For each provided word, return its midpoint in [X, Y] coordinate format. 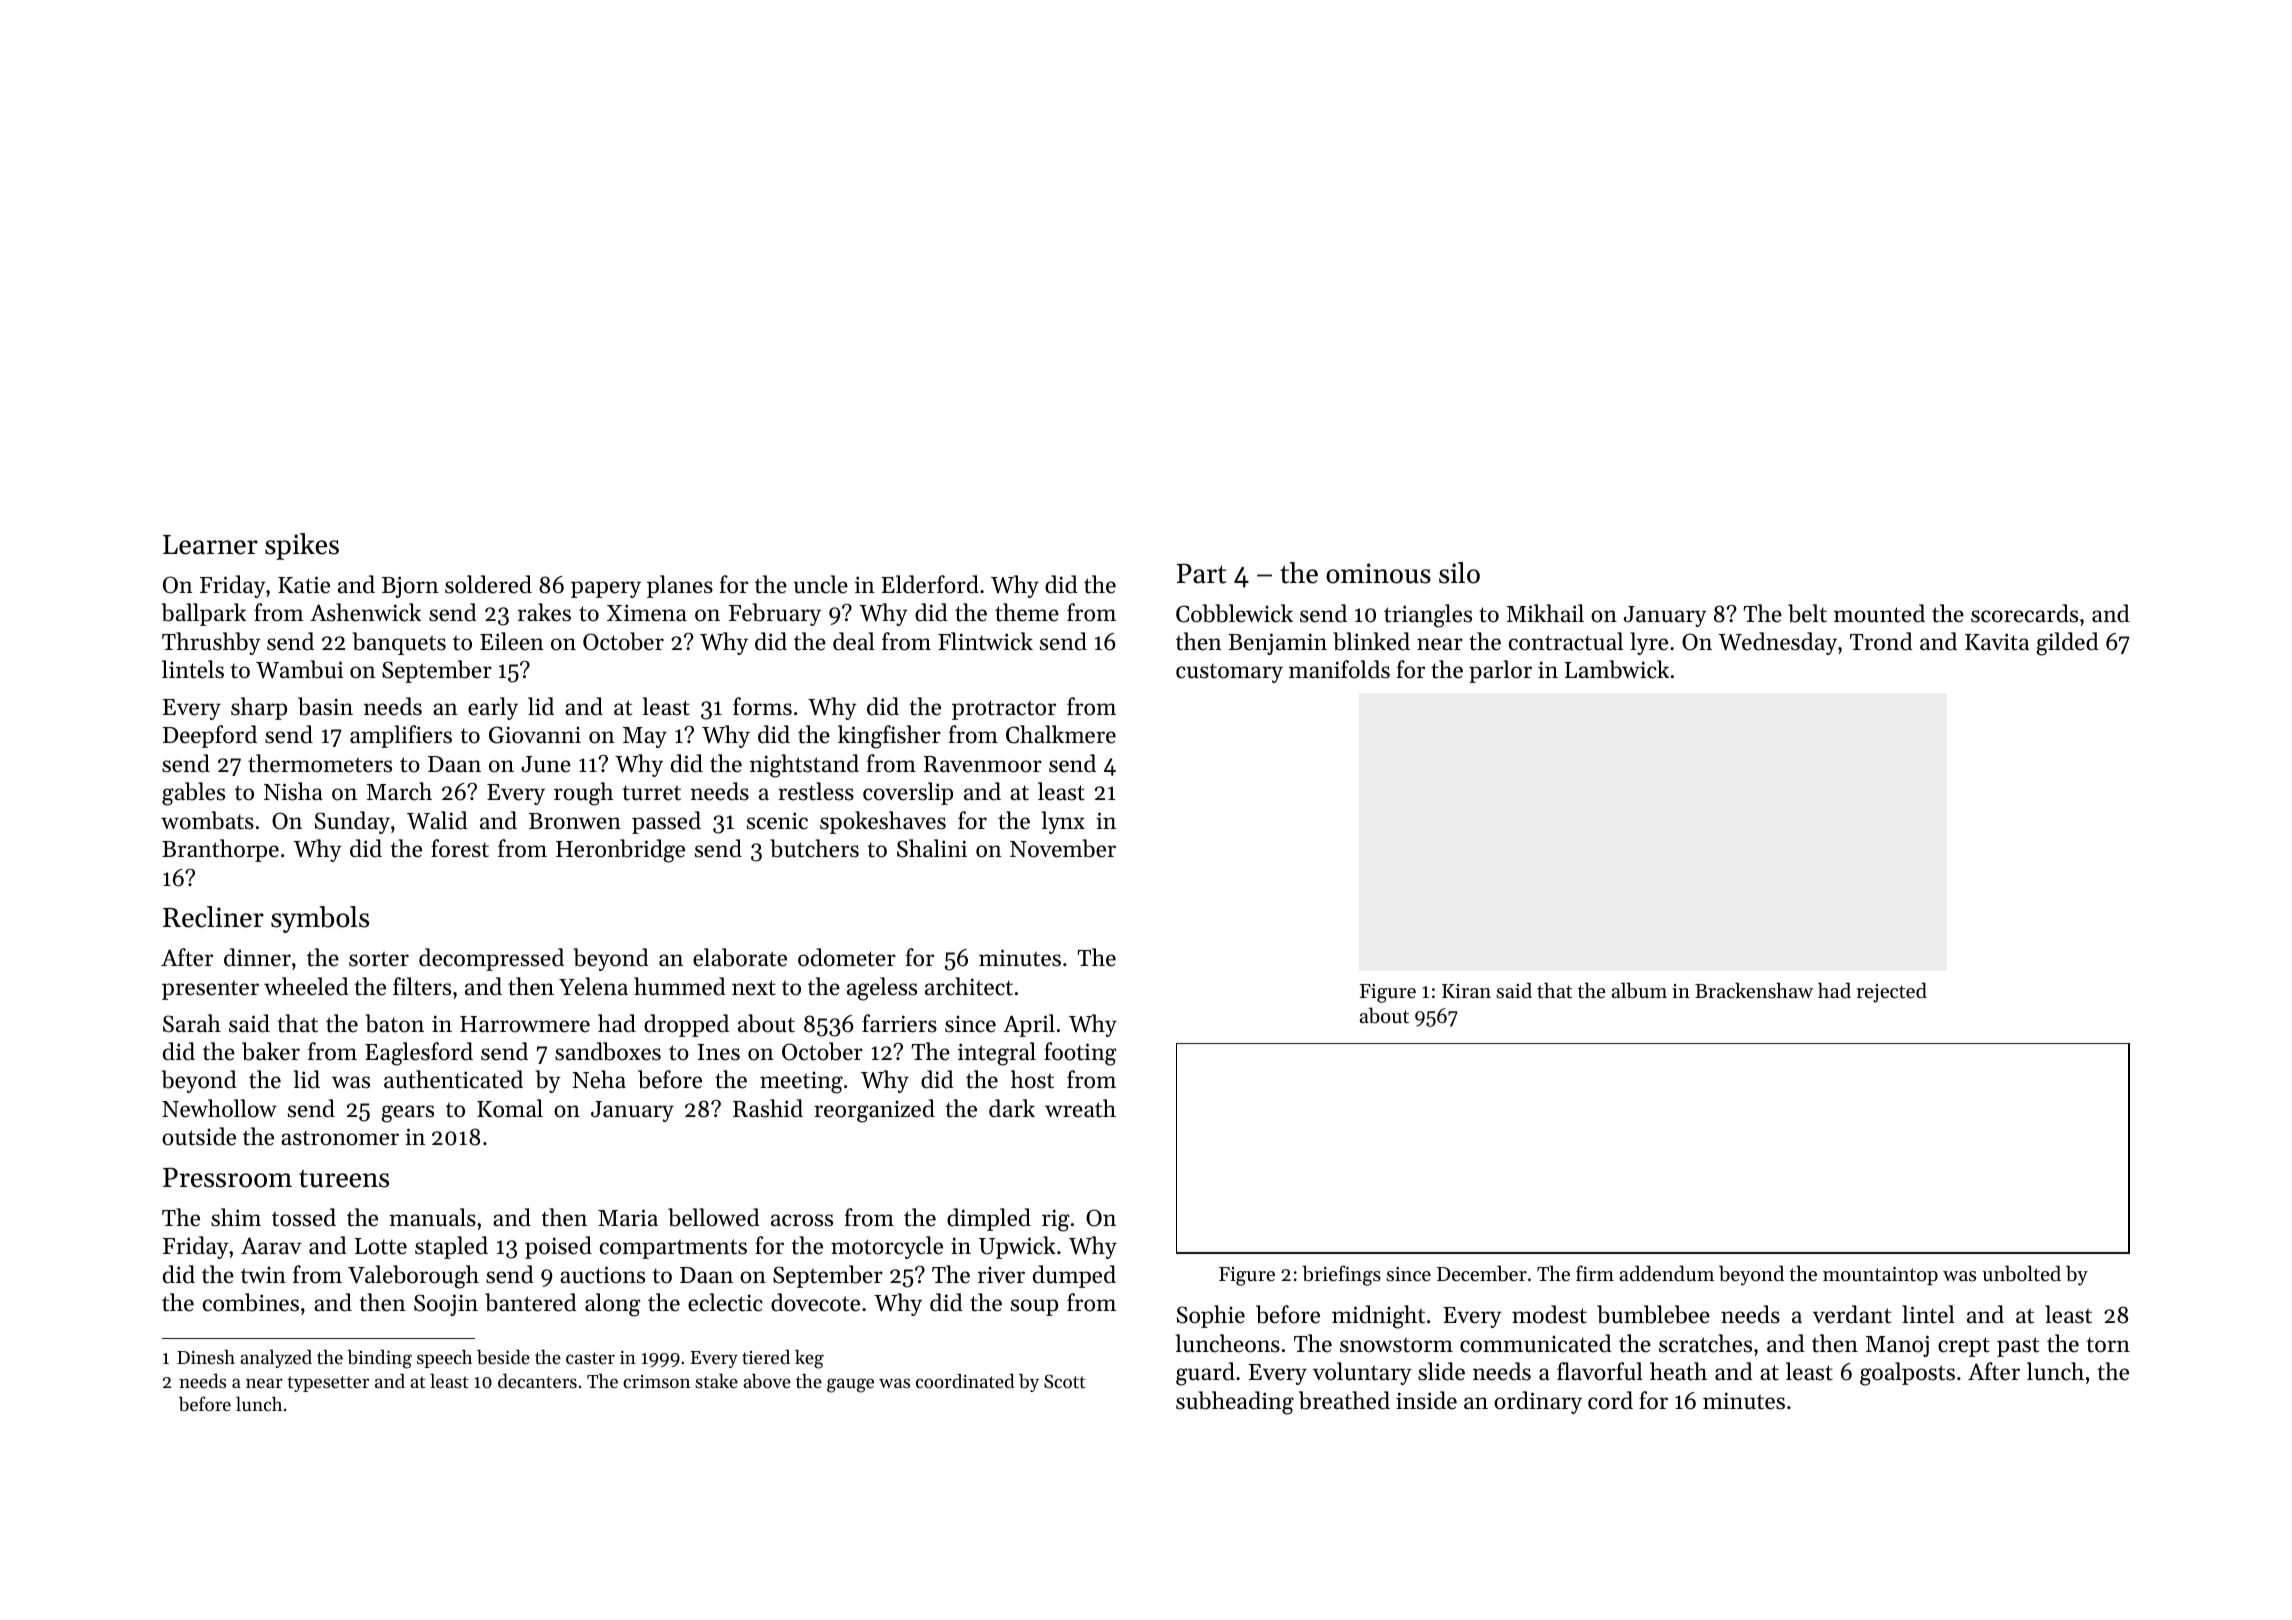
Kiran [1466, 991]
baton [395, 1023]
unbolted [2021, 1273]
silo [1459, 573]
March [399, 791]
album [1639, 990]
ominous [1378, 573]
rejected [1892, 992]
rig [1056, 1220]
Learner [210, 545]
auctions [602, 1275]
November [1063, 848]
